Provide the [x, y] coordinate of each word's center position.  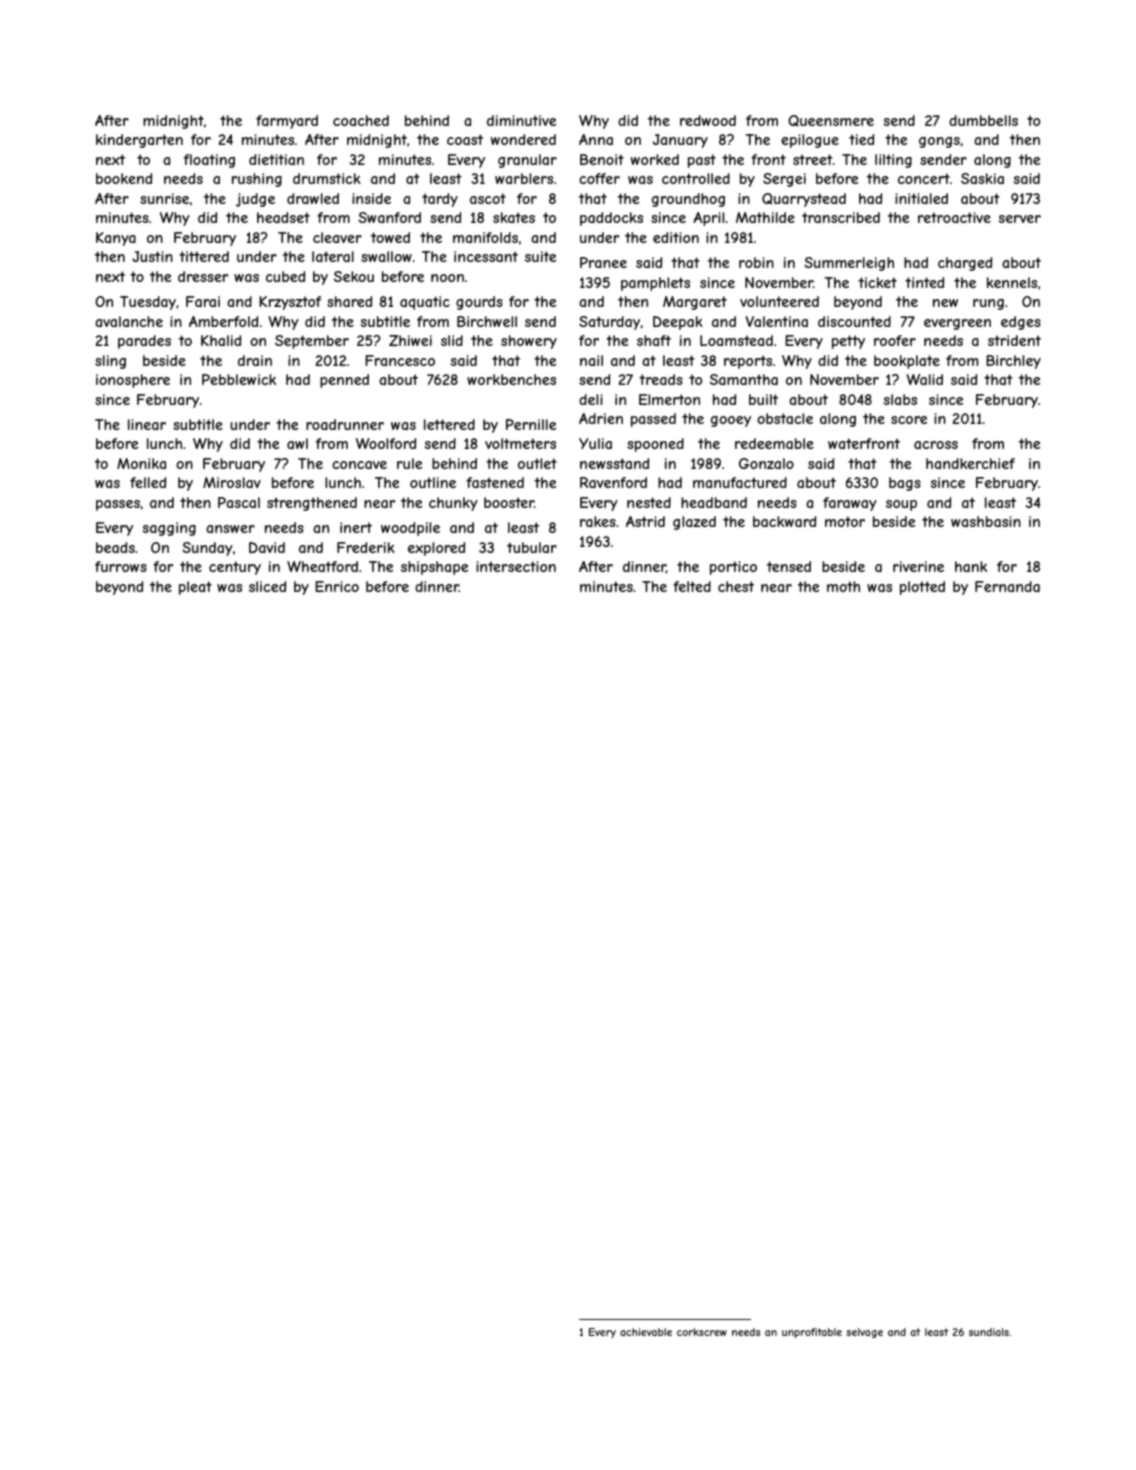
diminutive [521, 120]
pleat [195, 588]
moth [843, 586]
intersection [516, 566]
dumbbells [983, 120]
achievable [646, 1332]
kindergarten [139, 141]
